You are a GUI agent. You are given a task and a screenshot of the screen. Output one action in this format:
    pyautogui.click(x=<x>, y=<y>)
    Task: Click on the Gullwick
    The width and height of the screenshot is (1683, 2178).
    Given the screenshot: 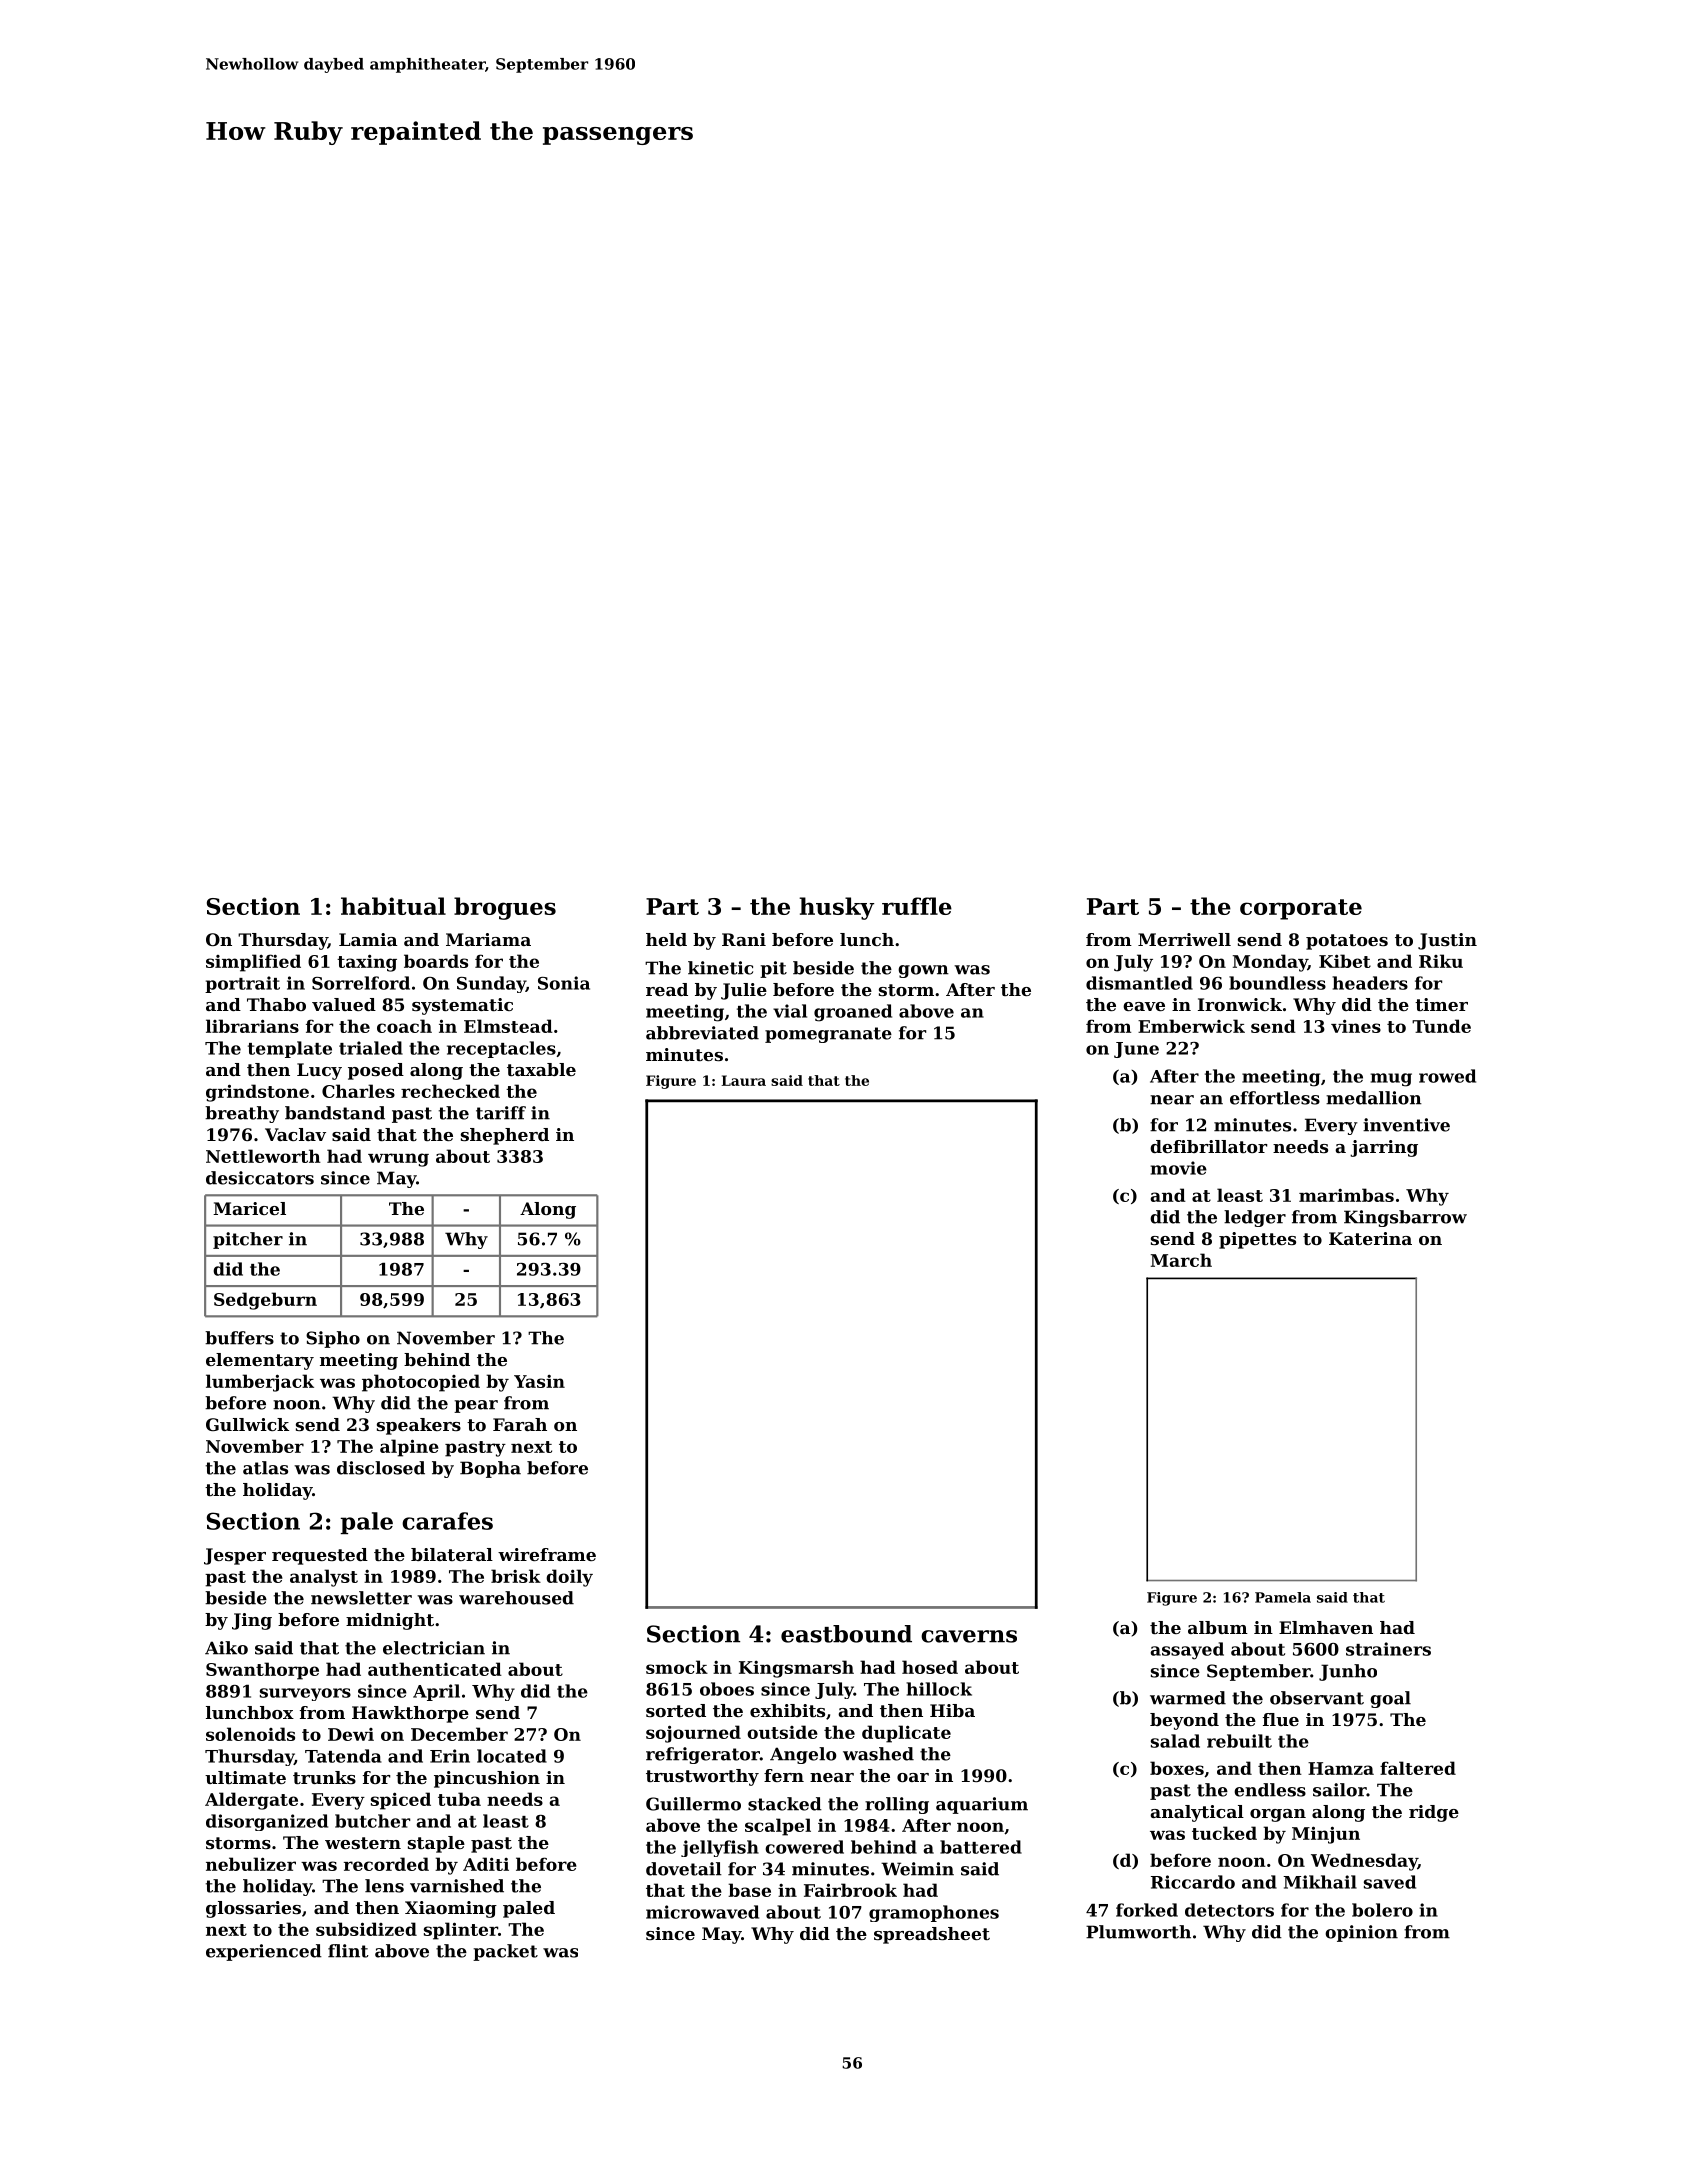 What is the action you would take?
    pyautogui.click(x=247, y=1424)
